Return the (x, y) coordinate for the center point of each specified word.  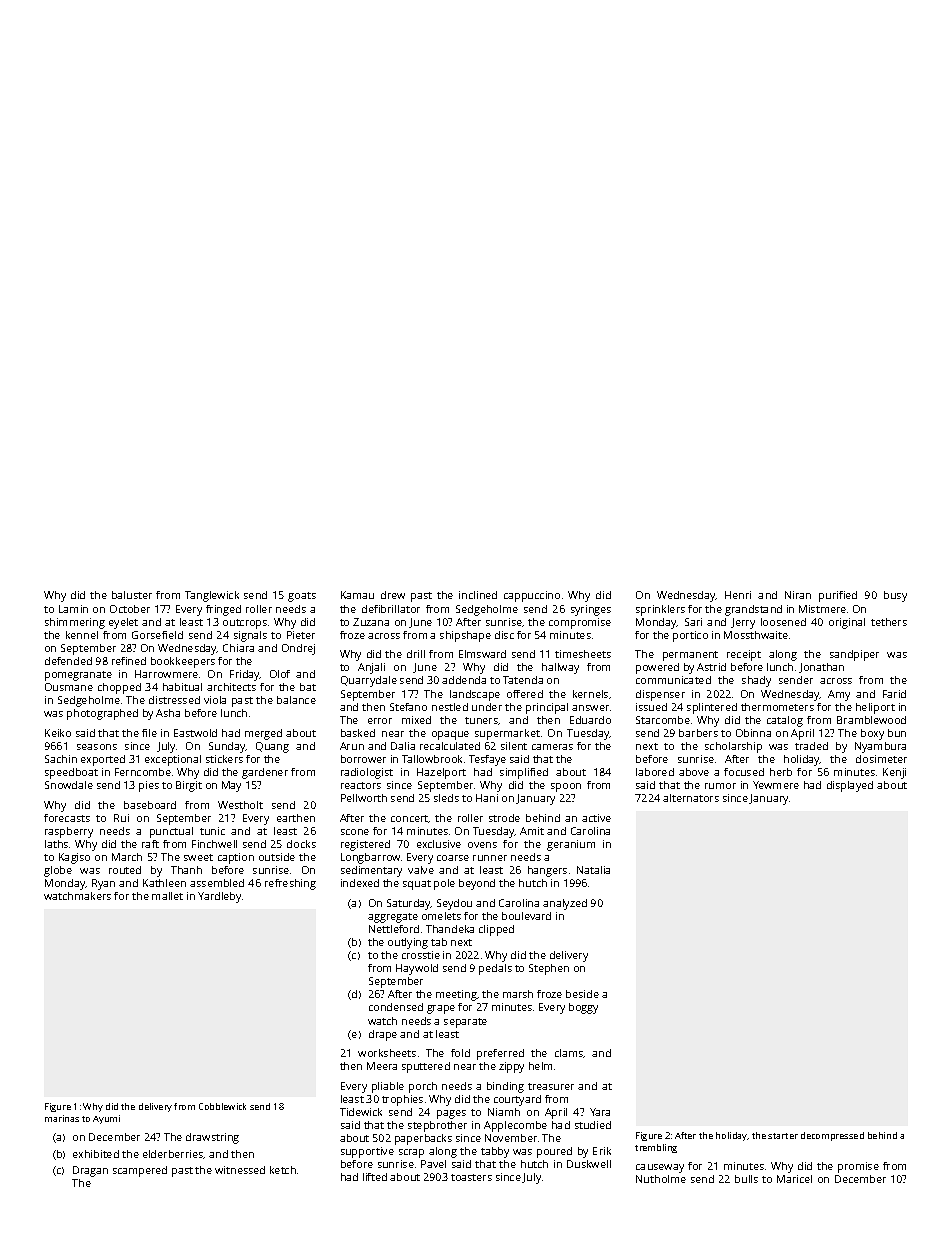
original (847, 623)
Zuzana (371, 622)
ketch (283, 1170)
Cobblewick (222, 1106)
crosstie (421, 955)
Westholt (240, 805)
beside (582, 994)
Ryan (103, 884)
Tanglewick (212, 596)
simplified (524, 773)
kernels (590, 694)
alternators (691, 798)
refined (129, 661)
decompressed (832, 1136)
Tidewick (361, 1112)
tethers (889, 622)
